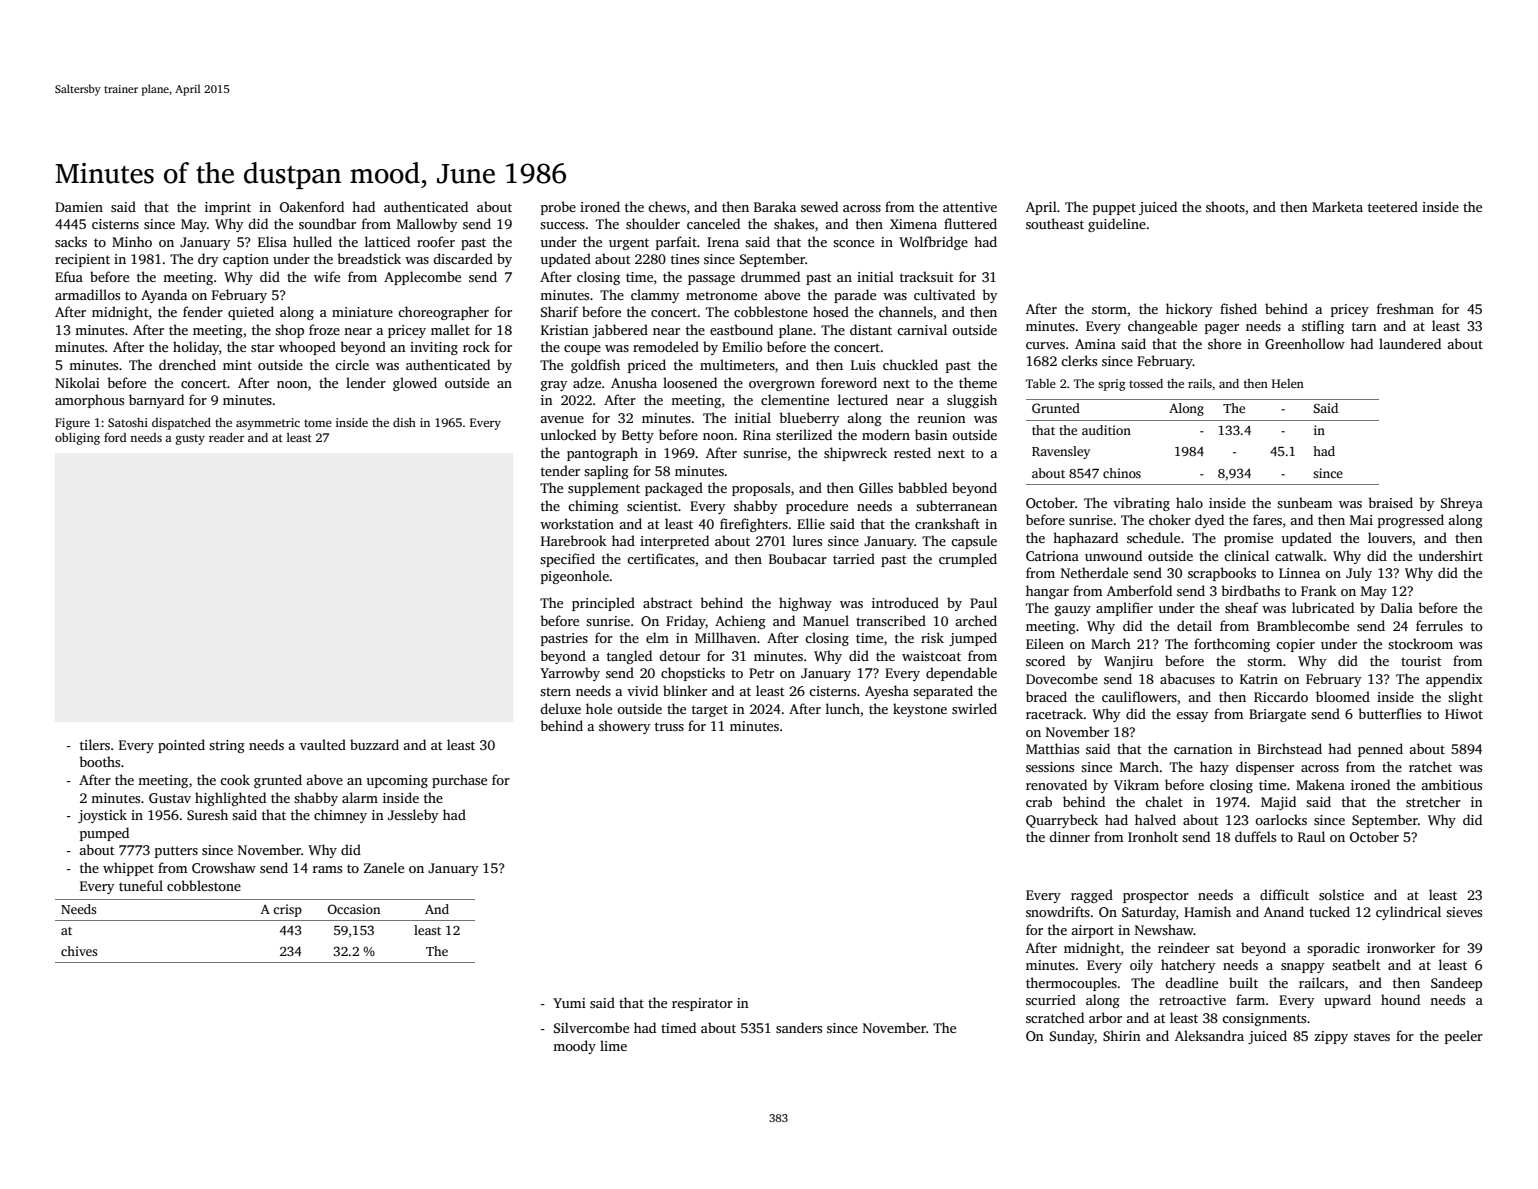  What do you see at coordinates (1051, 999) in the screenshot?
I see `scurried` at bounding box center [1051, 999].
